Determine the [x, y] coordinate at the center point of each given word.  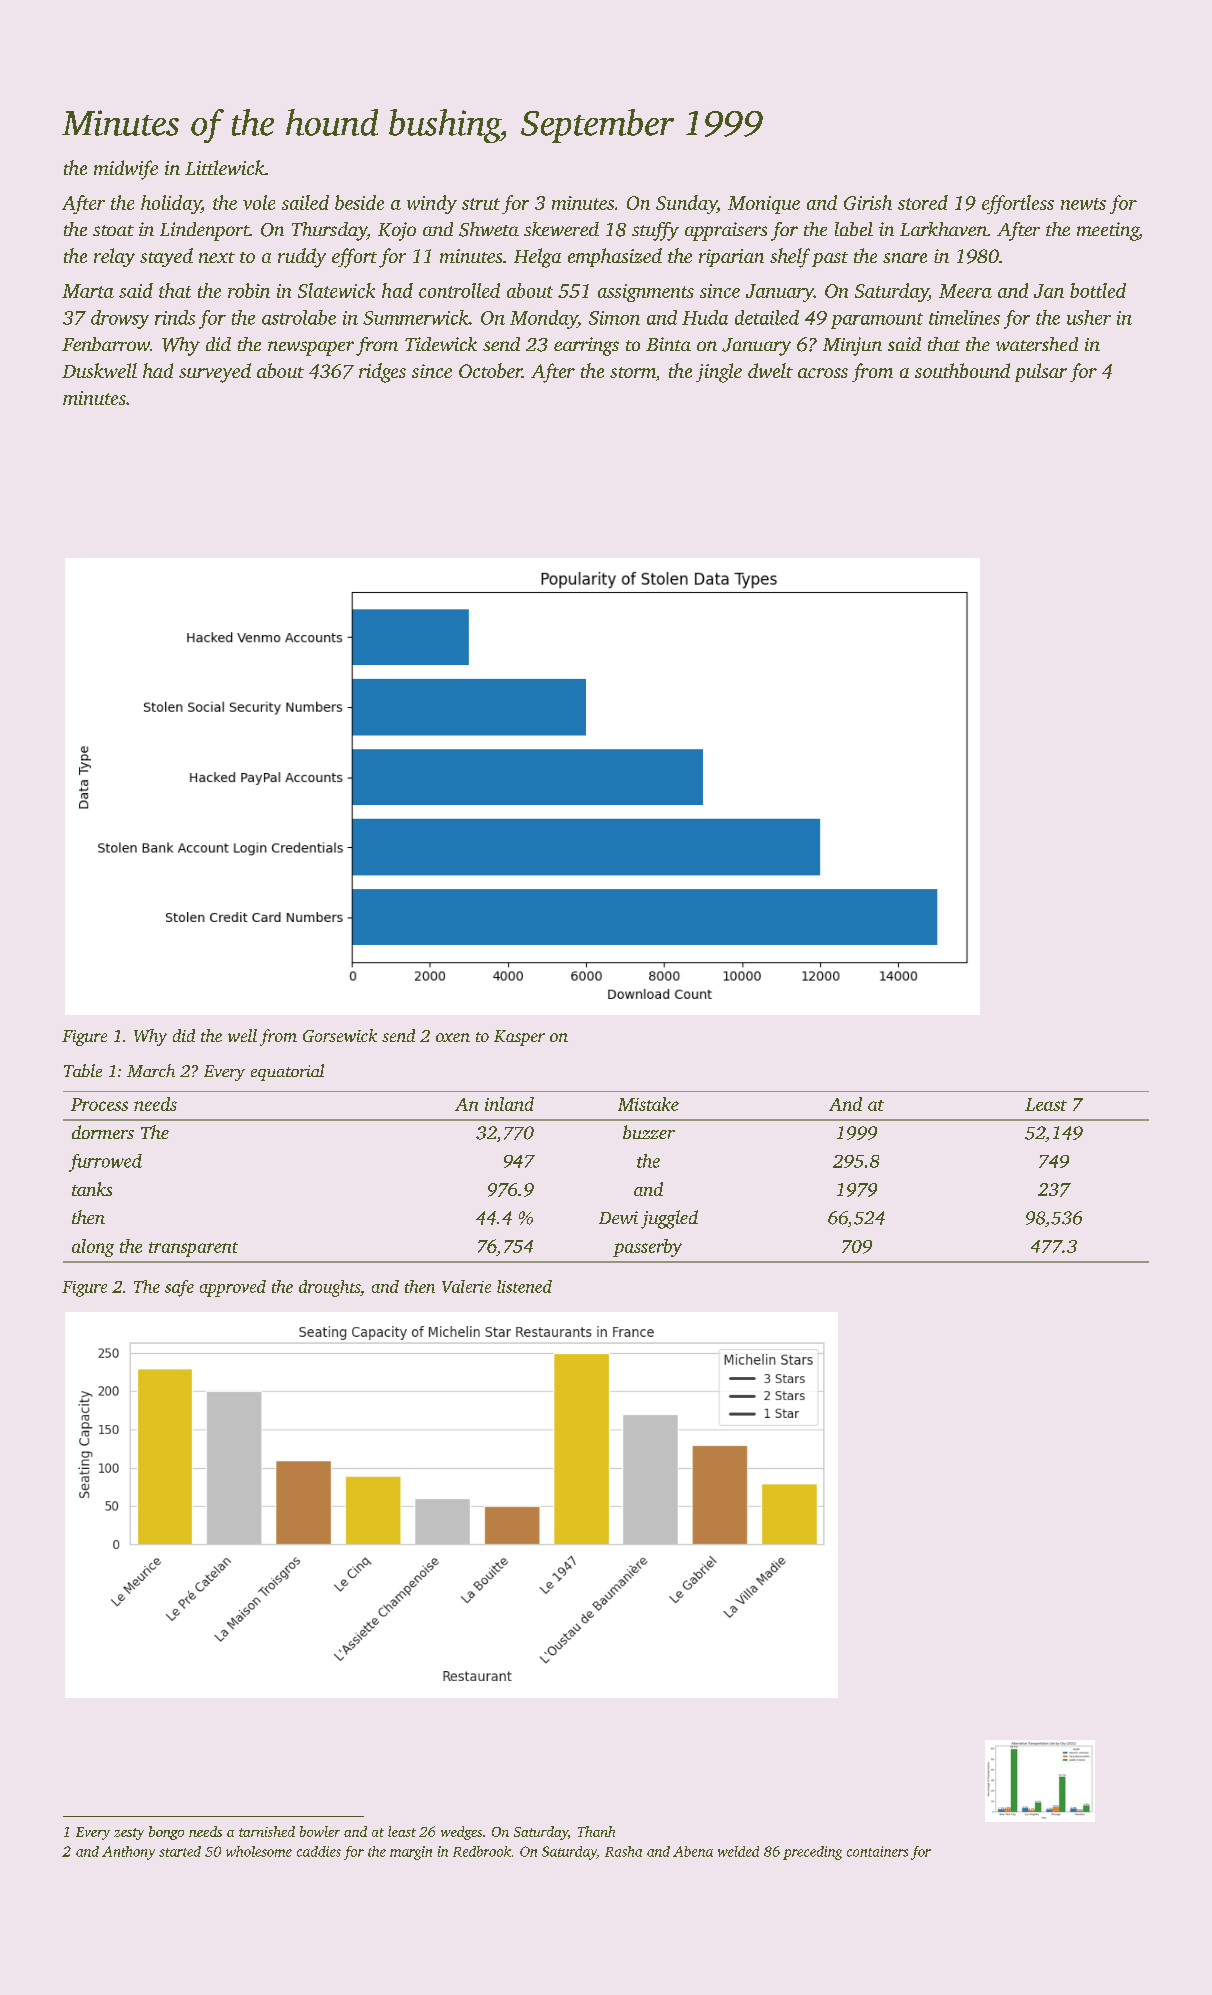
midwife [126, 170]
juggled [669, 1219]
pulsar [1041, 372]
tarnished [267, 1831]
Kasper [519, 1038]
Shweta [489, 229]
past [830, 259]
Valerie [466, 1286]
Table [83, 1070]
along [93, 1248]
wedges [461, 1833]
